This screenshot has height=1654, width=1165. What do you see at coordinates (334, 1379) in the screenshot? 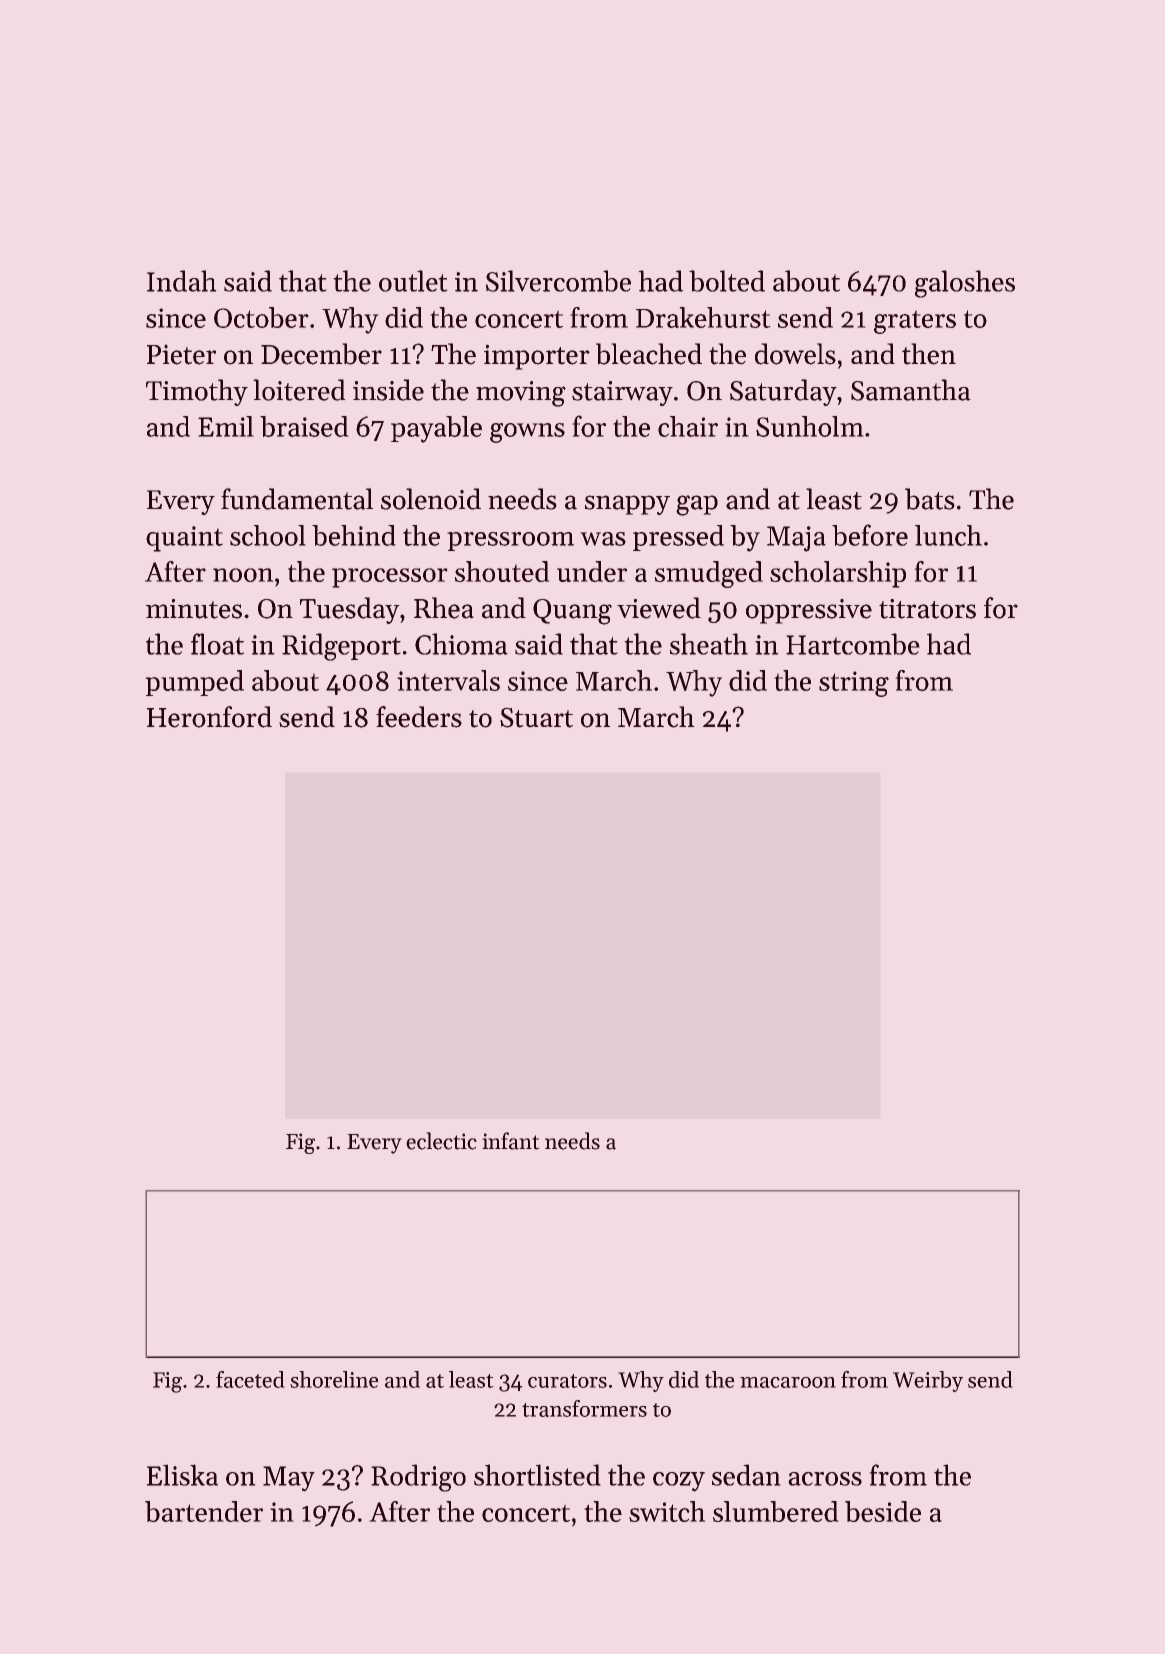
I see `shoreline` at bounding box center [334, 1379].
